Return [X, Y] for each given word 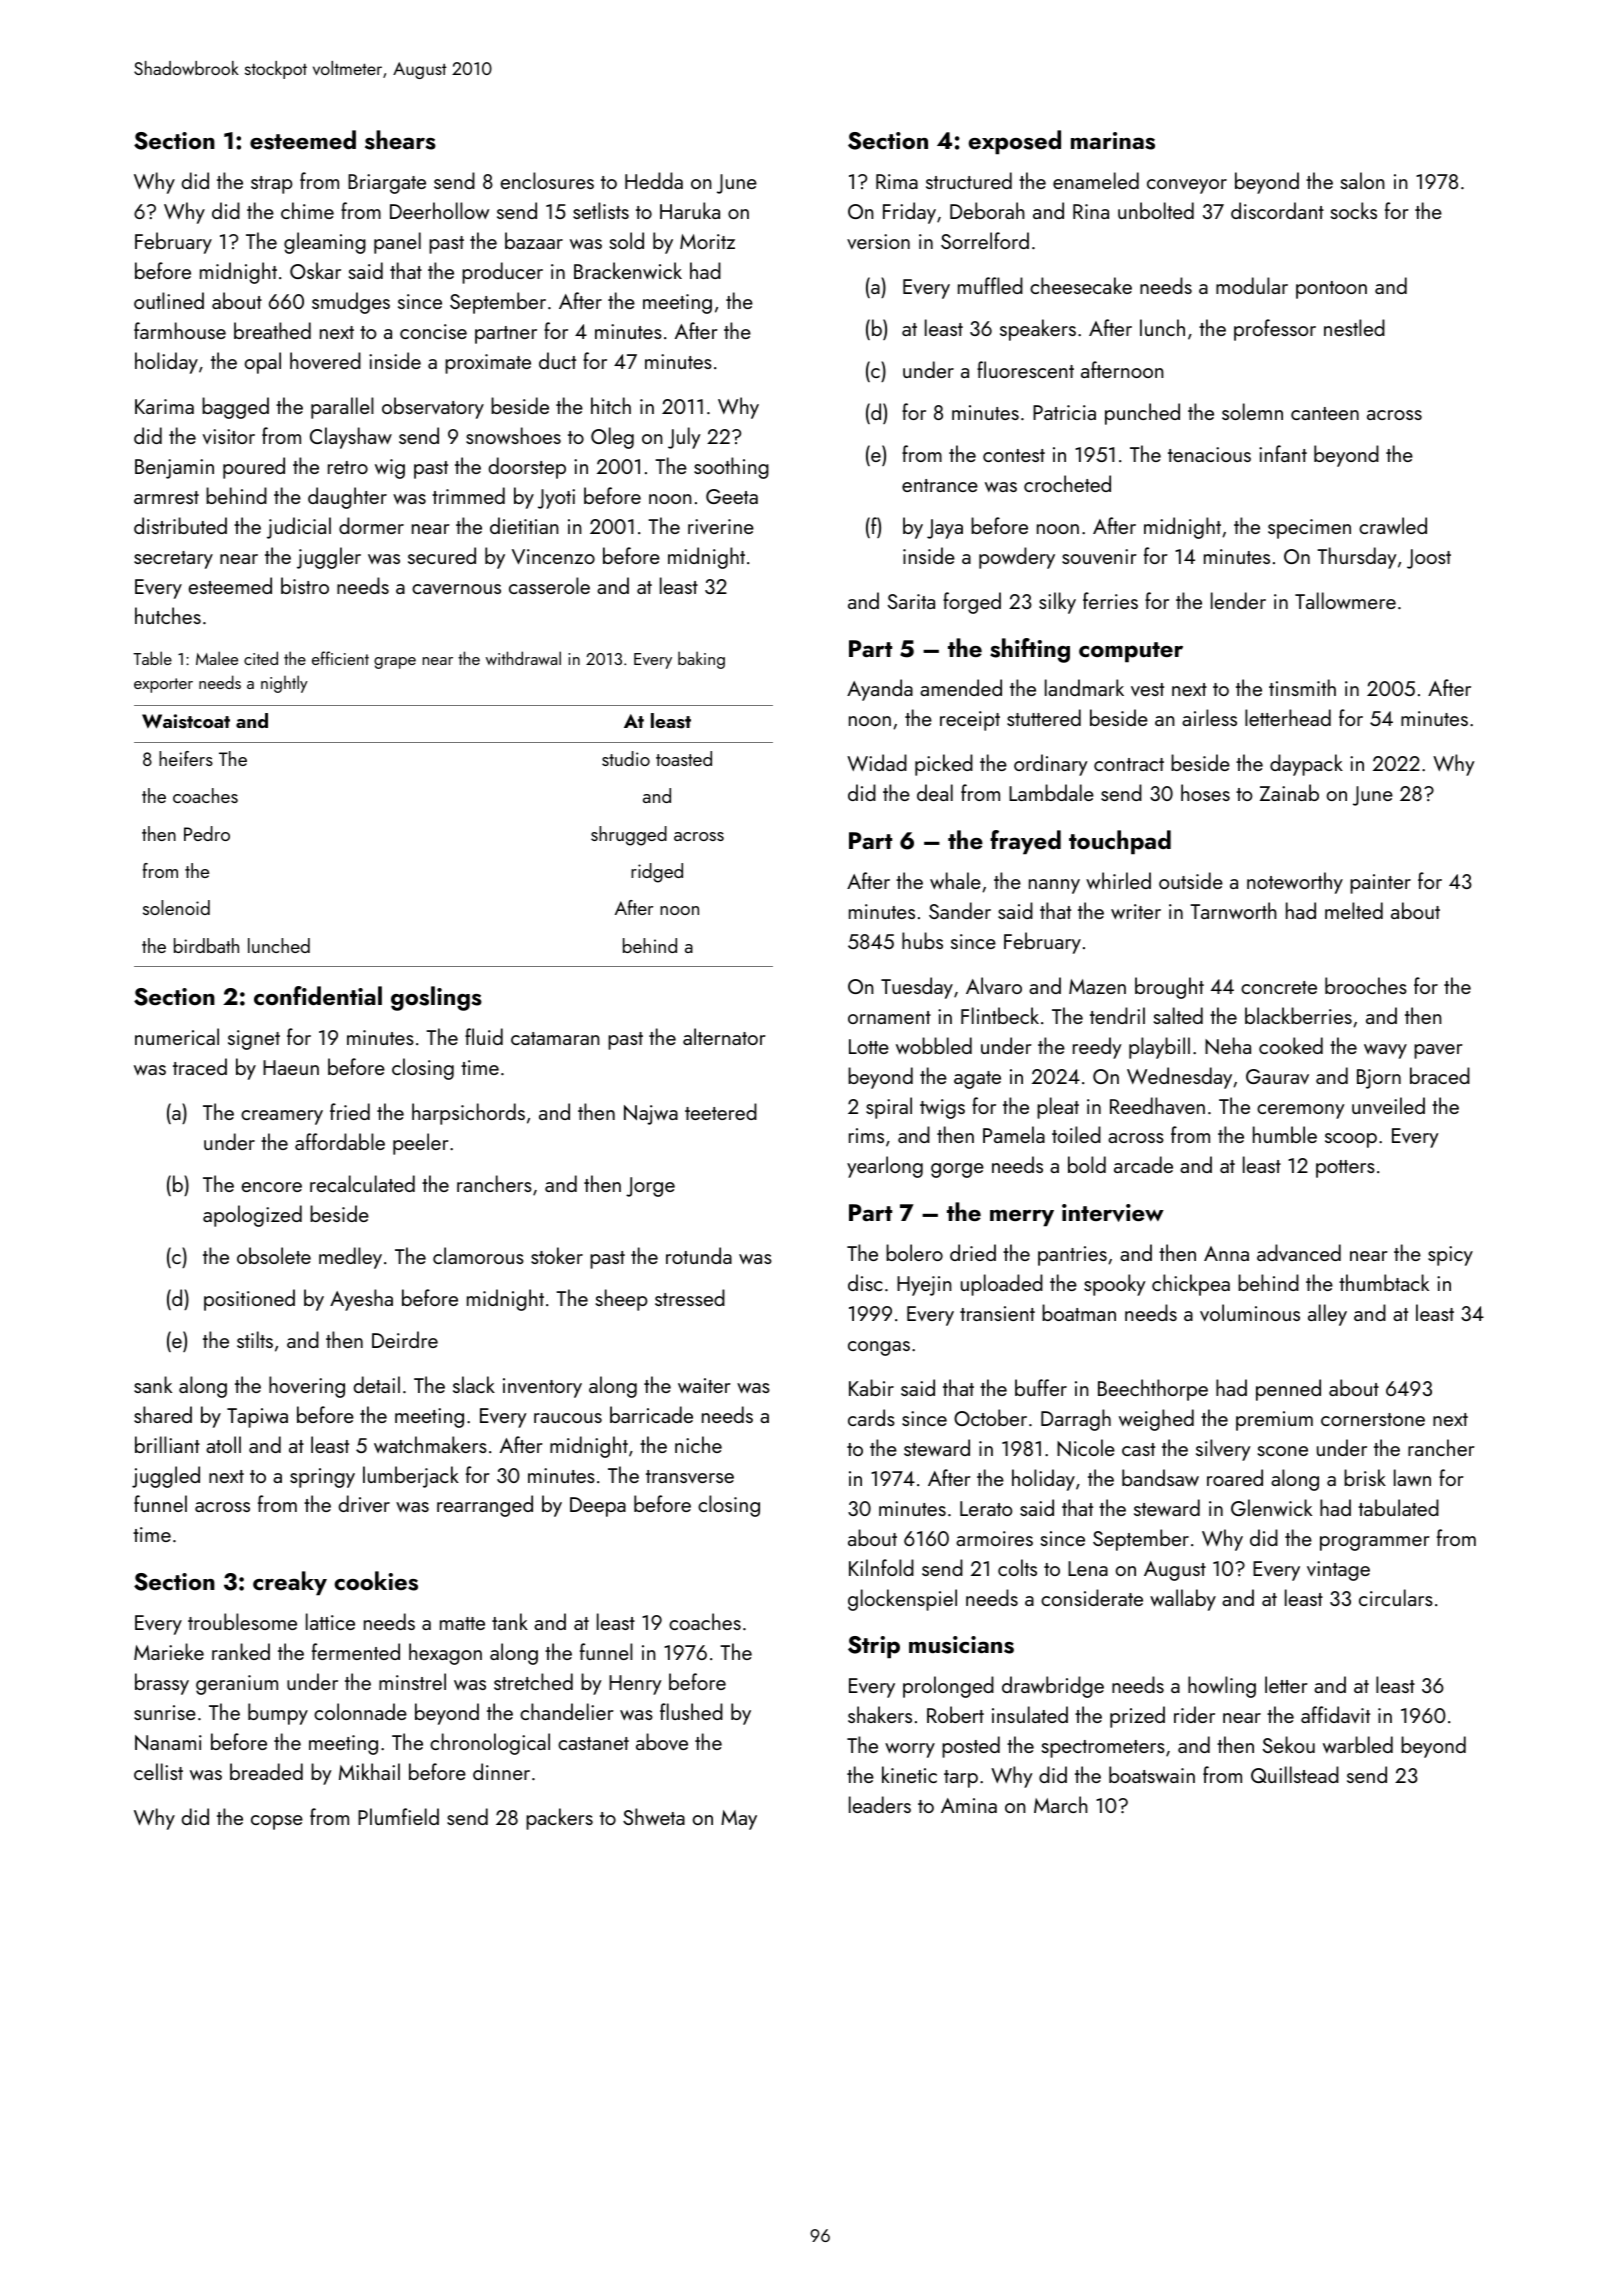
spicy [1450, 1256]
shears [400, 140]
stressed [690, 1297]
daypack [1306, 765]
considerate [1092, 1597]
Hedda [654, 180]
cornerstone [1373, 1419]
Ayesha [361, 1300]
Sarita [911, 601]
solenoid [176, 907]
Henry [635, 1685]
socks [1354, 210]
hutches [168, 615]
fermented [356, 1651]
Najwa [651, 1115]
